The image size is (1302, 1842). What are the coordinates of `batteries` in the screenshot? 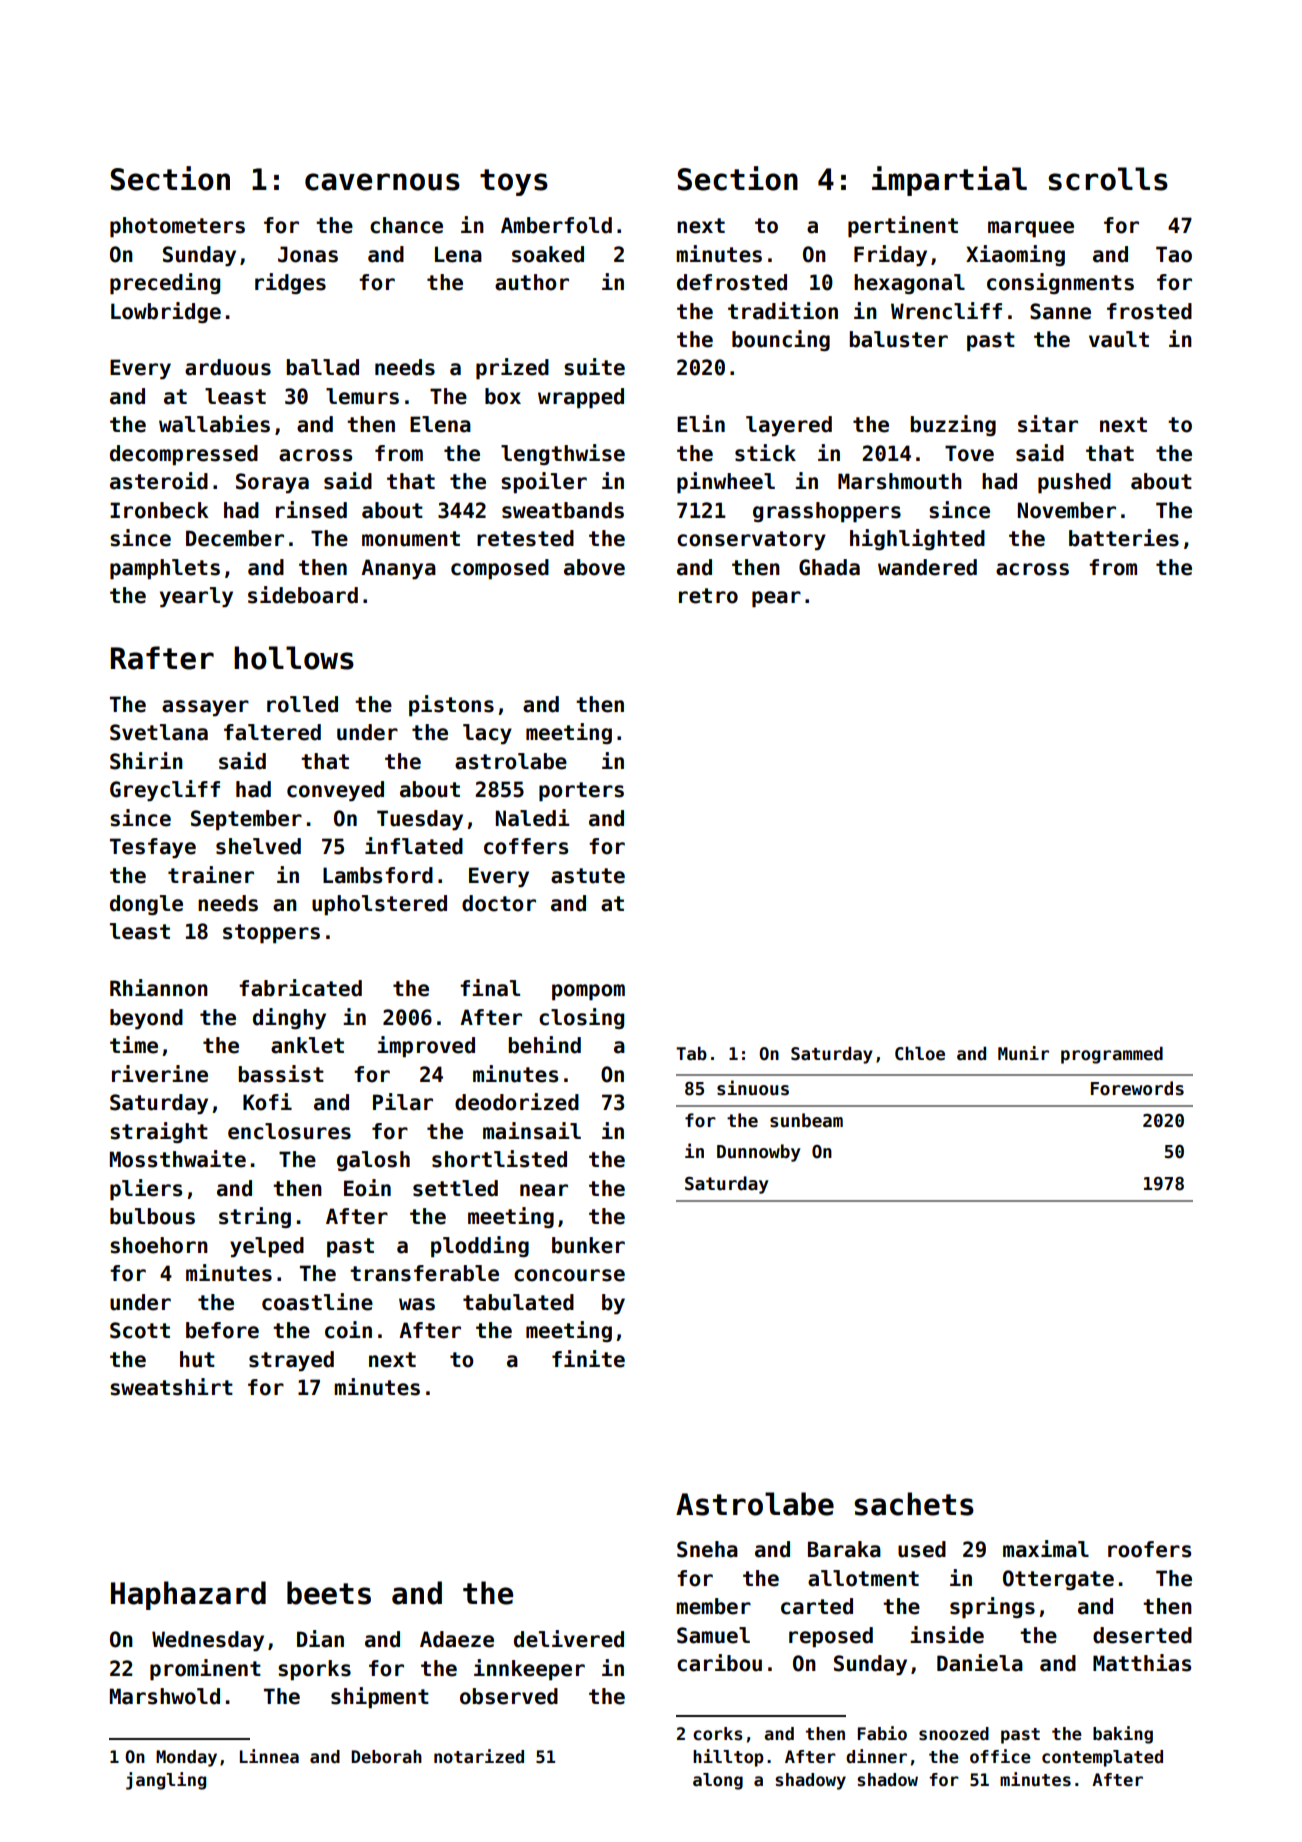 It's located at (1124, 538).
